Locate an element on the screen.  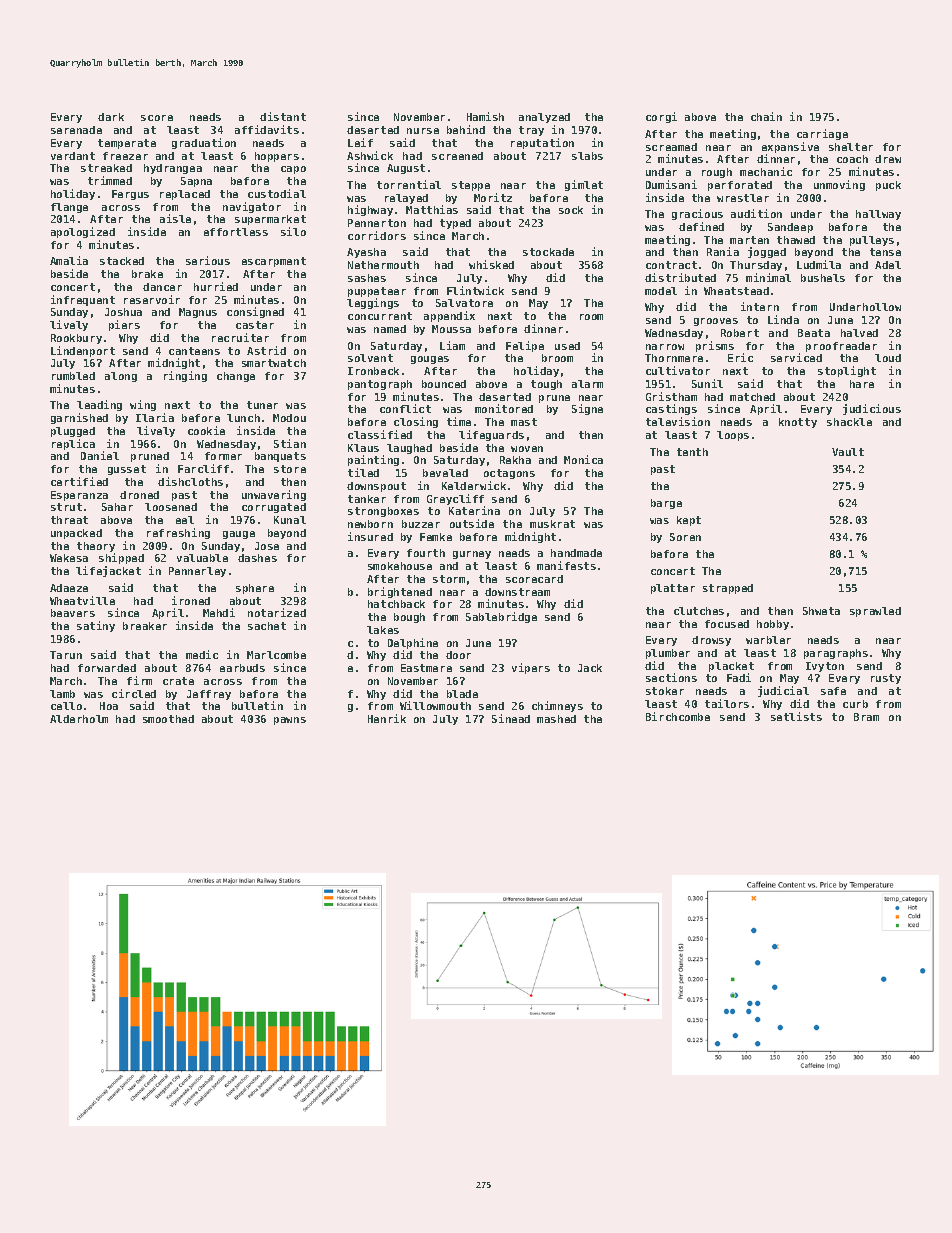
graduation is located at coordinates (204, 143).
